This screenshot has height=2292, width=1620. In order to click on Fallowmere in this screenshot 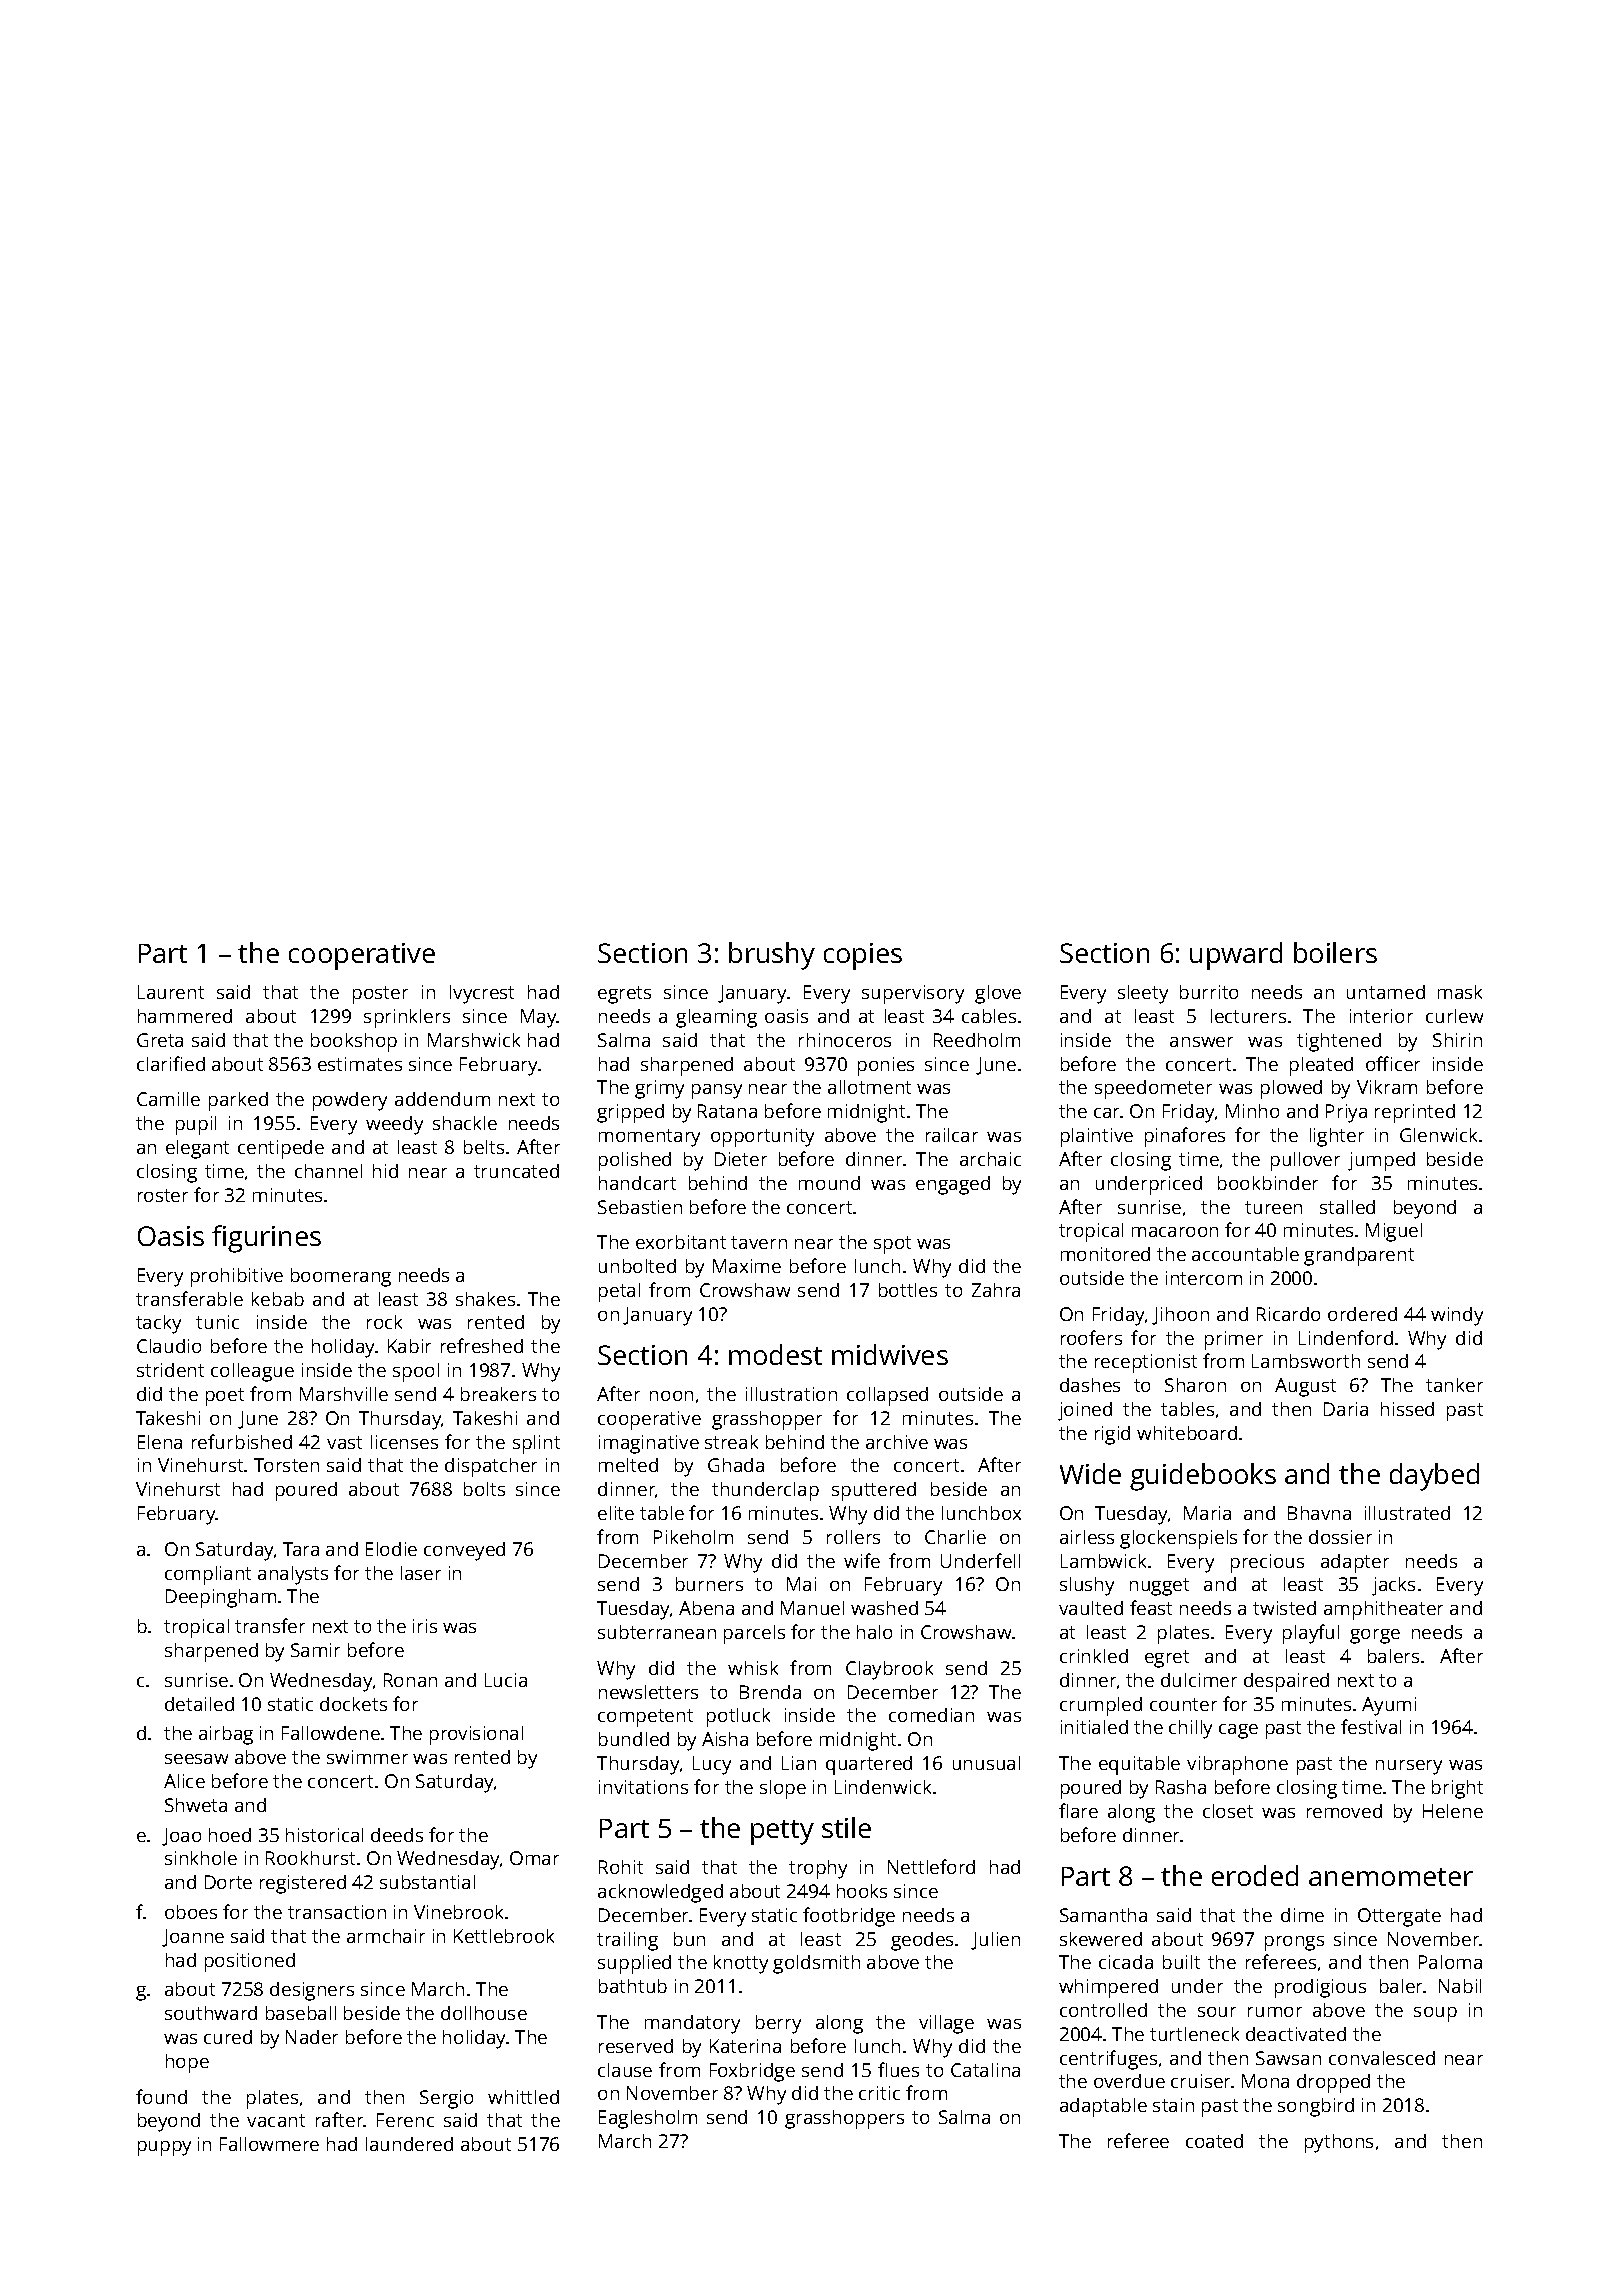, I will do `click(269, 2144)`.
